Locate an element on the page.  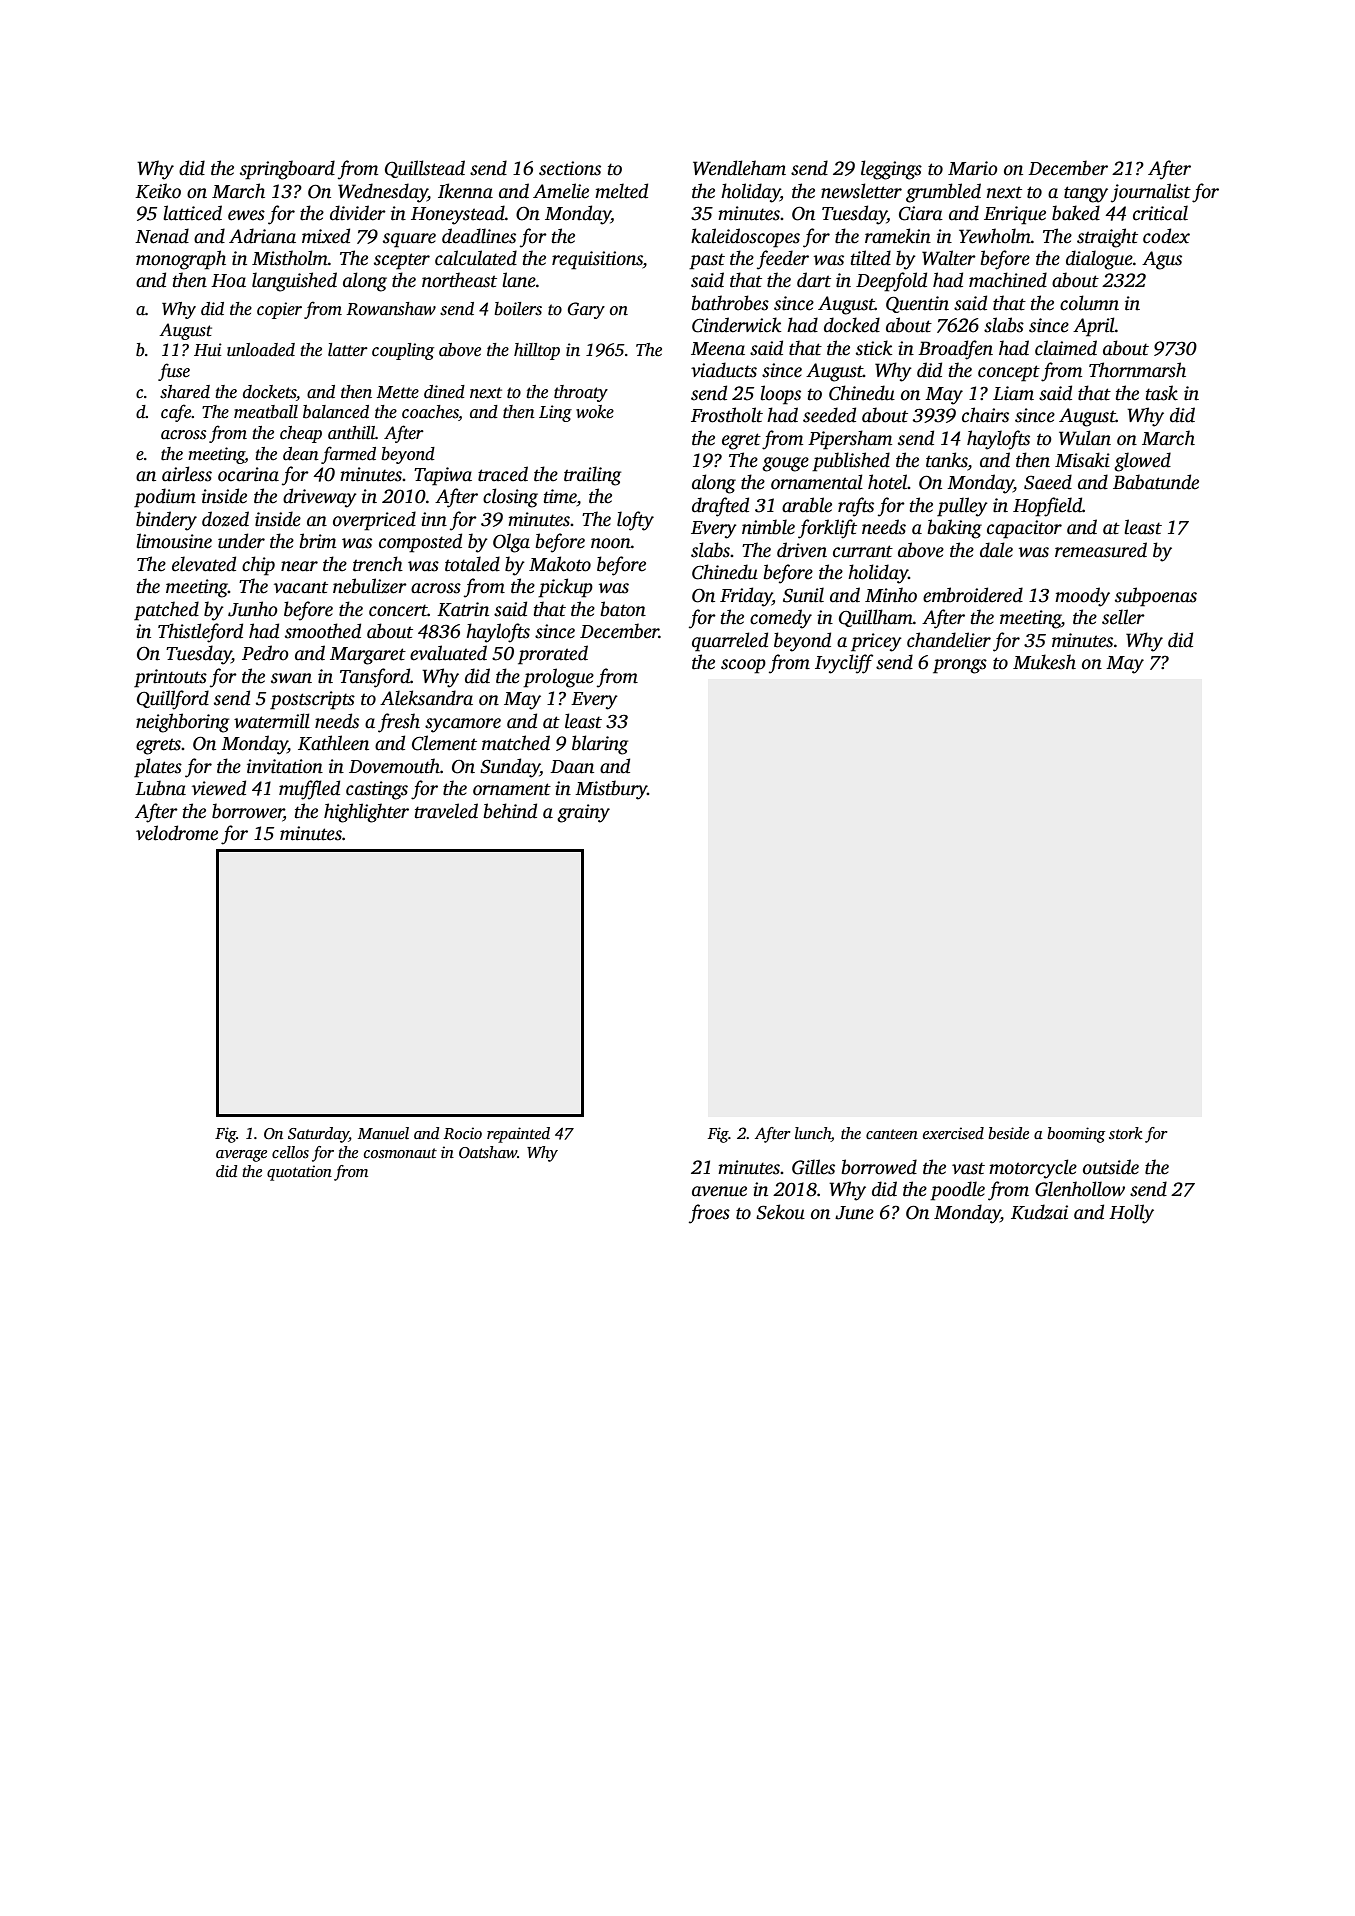
stork is located at coordinates (1126, 1133).
